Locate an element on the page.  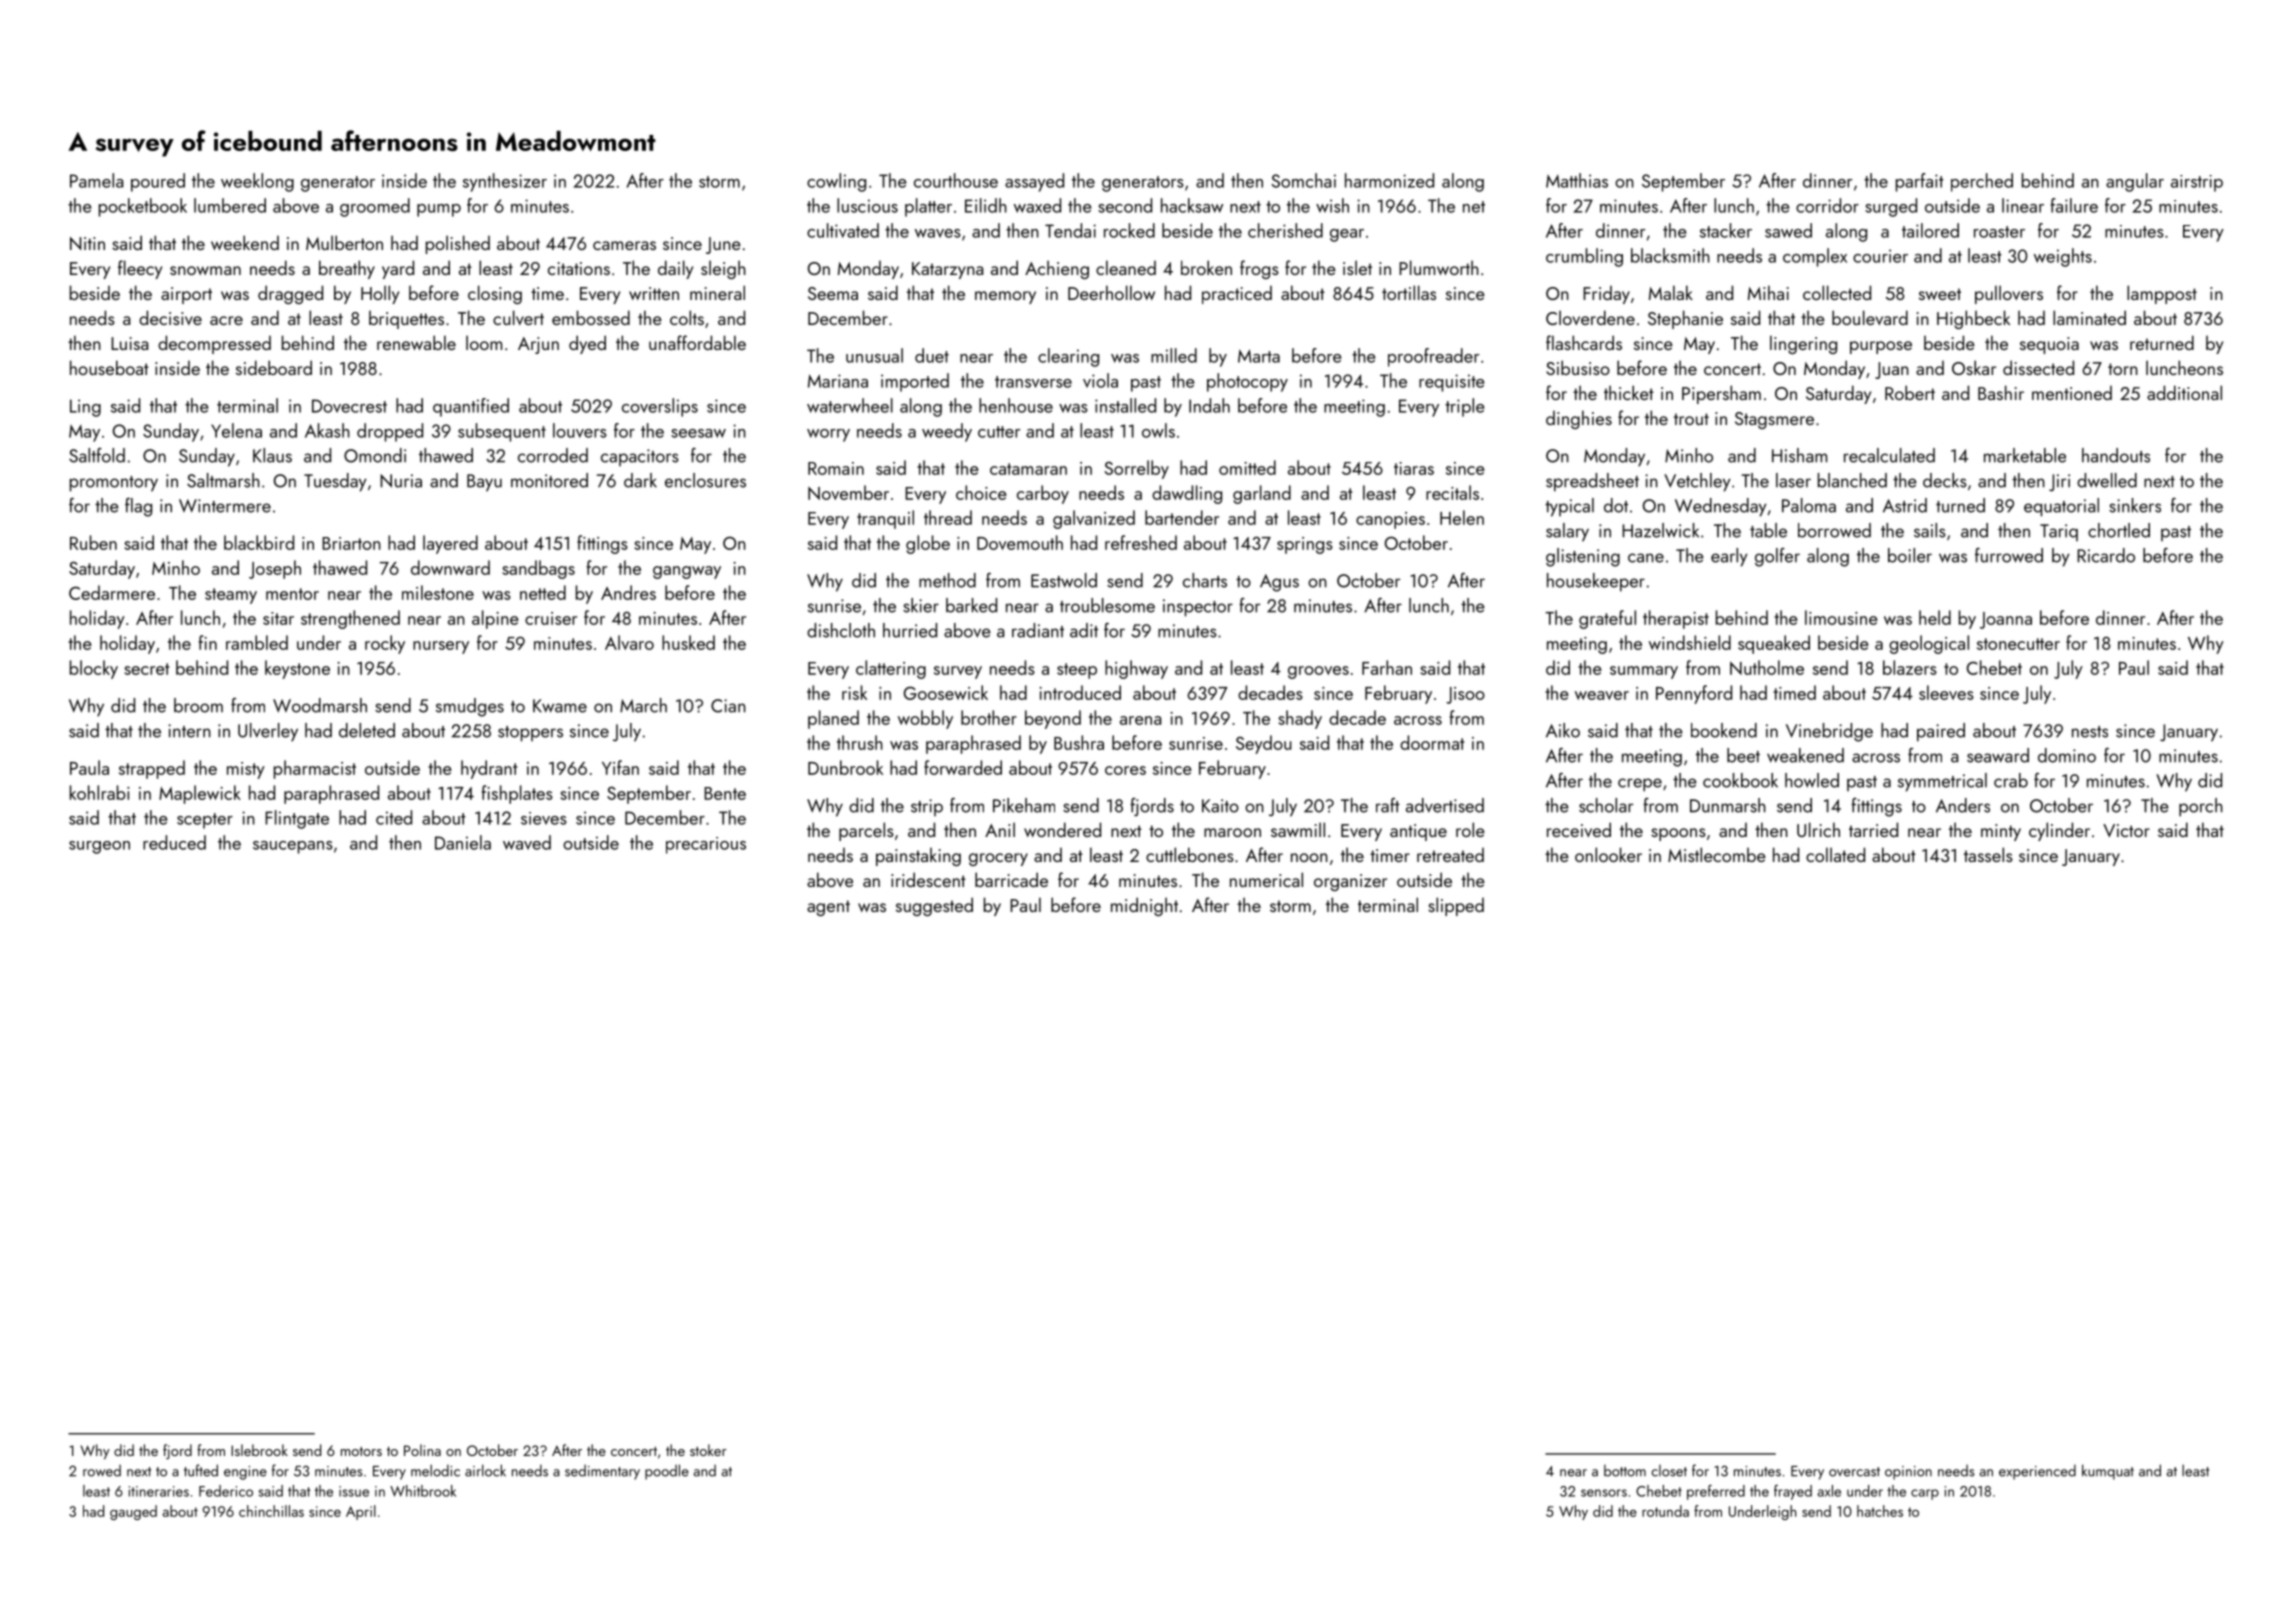
kumquat is located at coordinates (2108, 1472).
